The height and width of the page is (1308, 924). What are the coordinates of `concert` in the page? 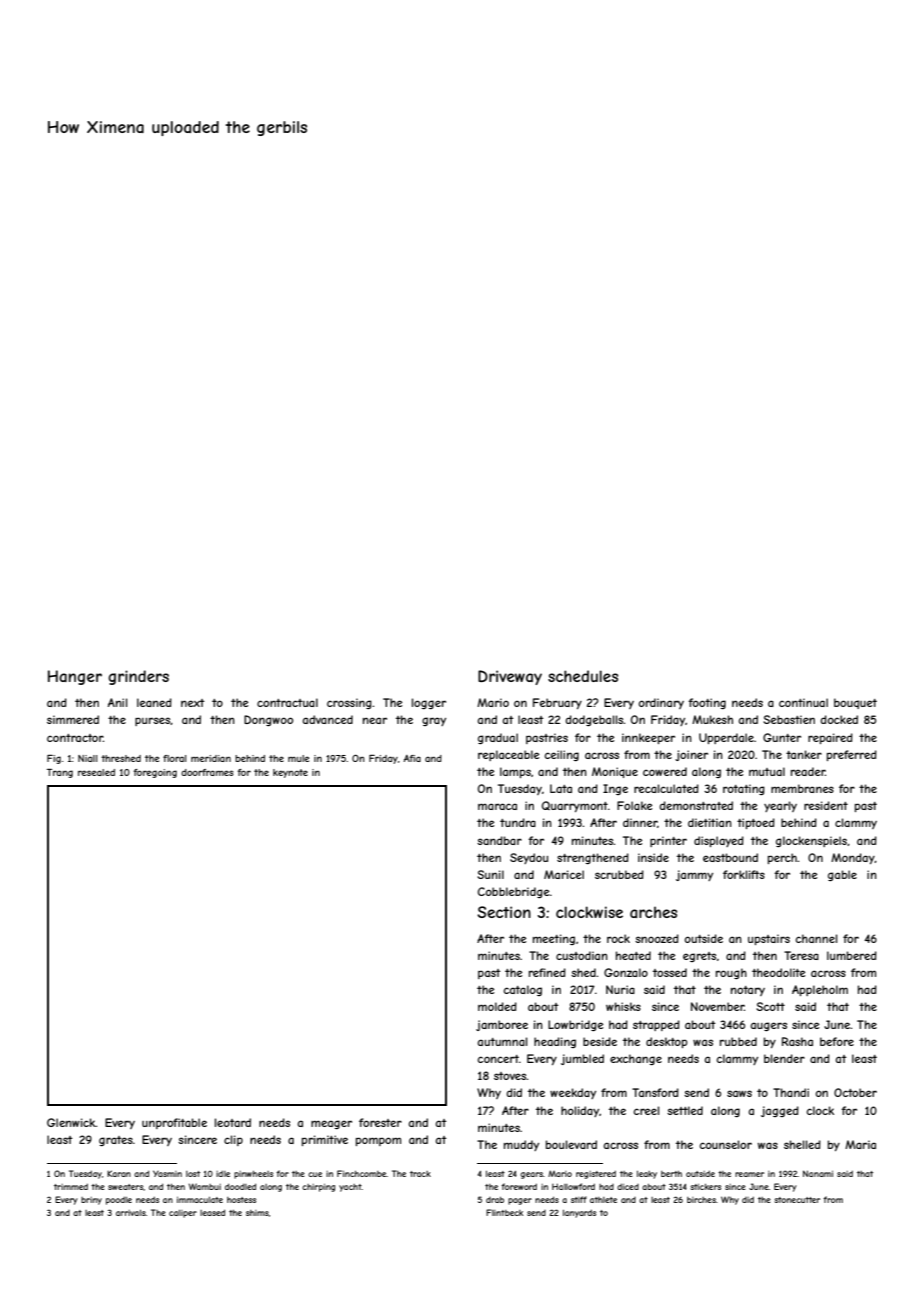 It's located at (498, 1059).
